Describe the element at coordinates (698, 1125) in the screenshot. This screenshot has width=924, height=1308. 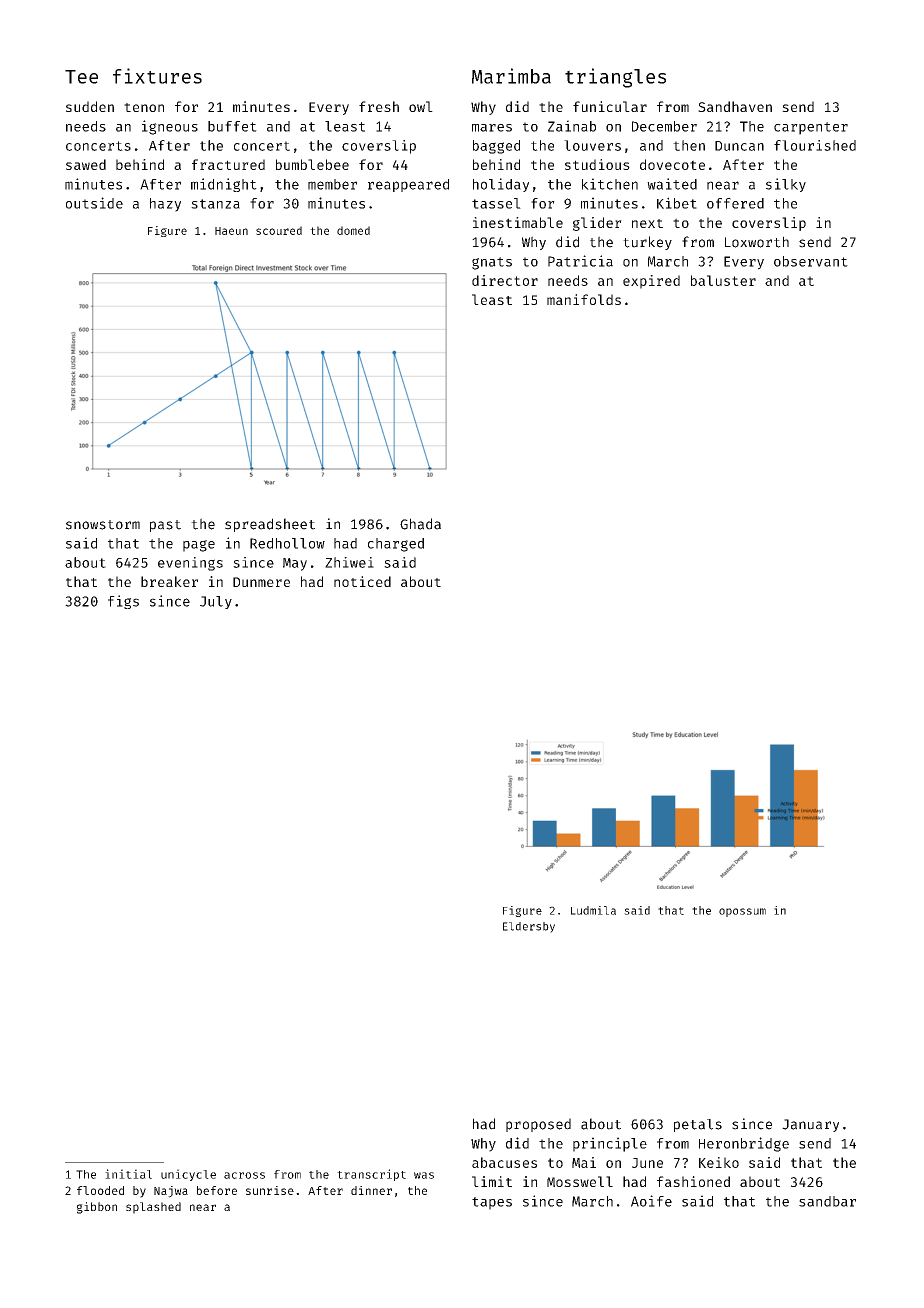
I see `petals` at that location.
